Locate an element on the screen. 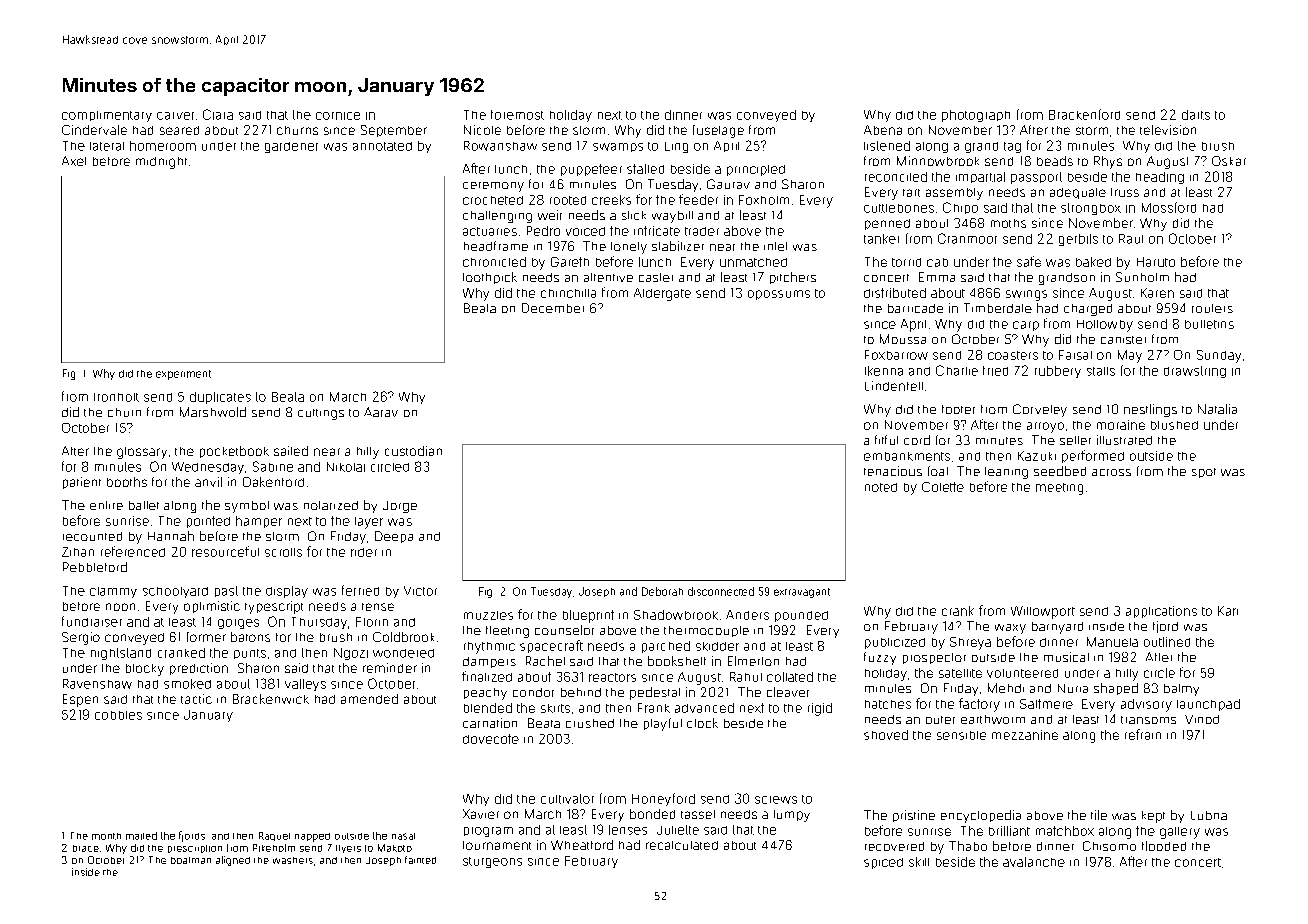 The width and height of the screenshot is (1308, 924). batons is located at coordinates (250, 637).
